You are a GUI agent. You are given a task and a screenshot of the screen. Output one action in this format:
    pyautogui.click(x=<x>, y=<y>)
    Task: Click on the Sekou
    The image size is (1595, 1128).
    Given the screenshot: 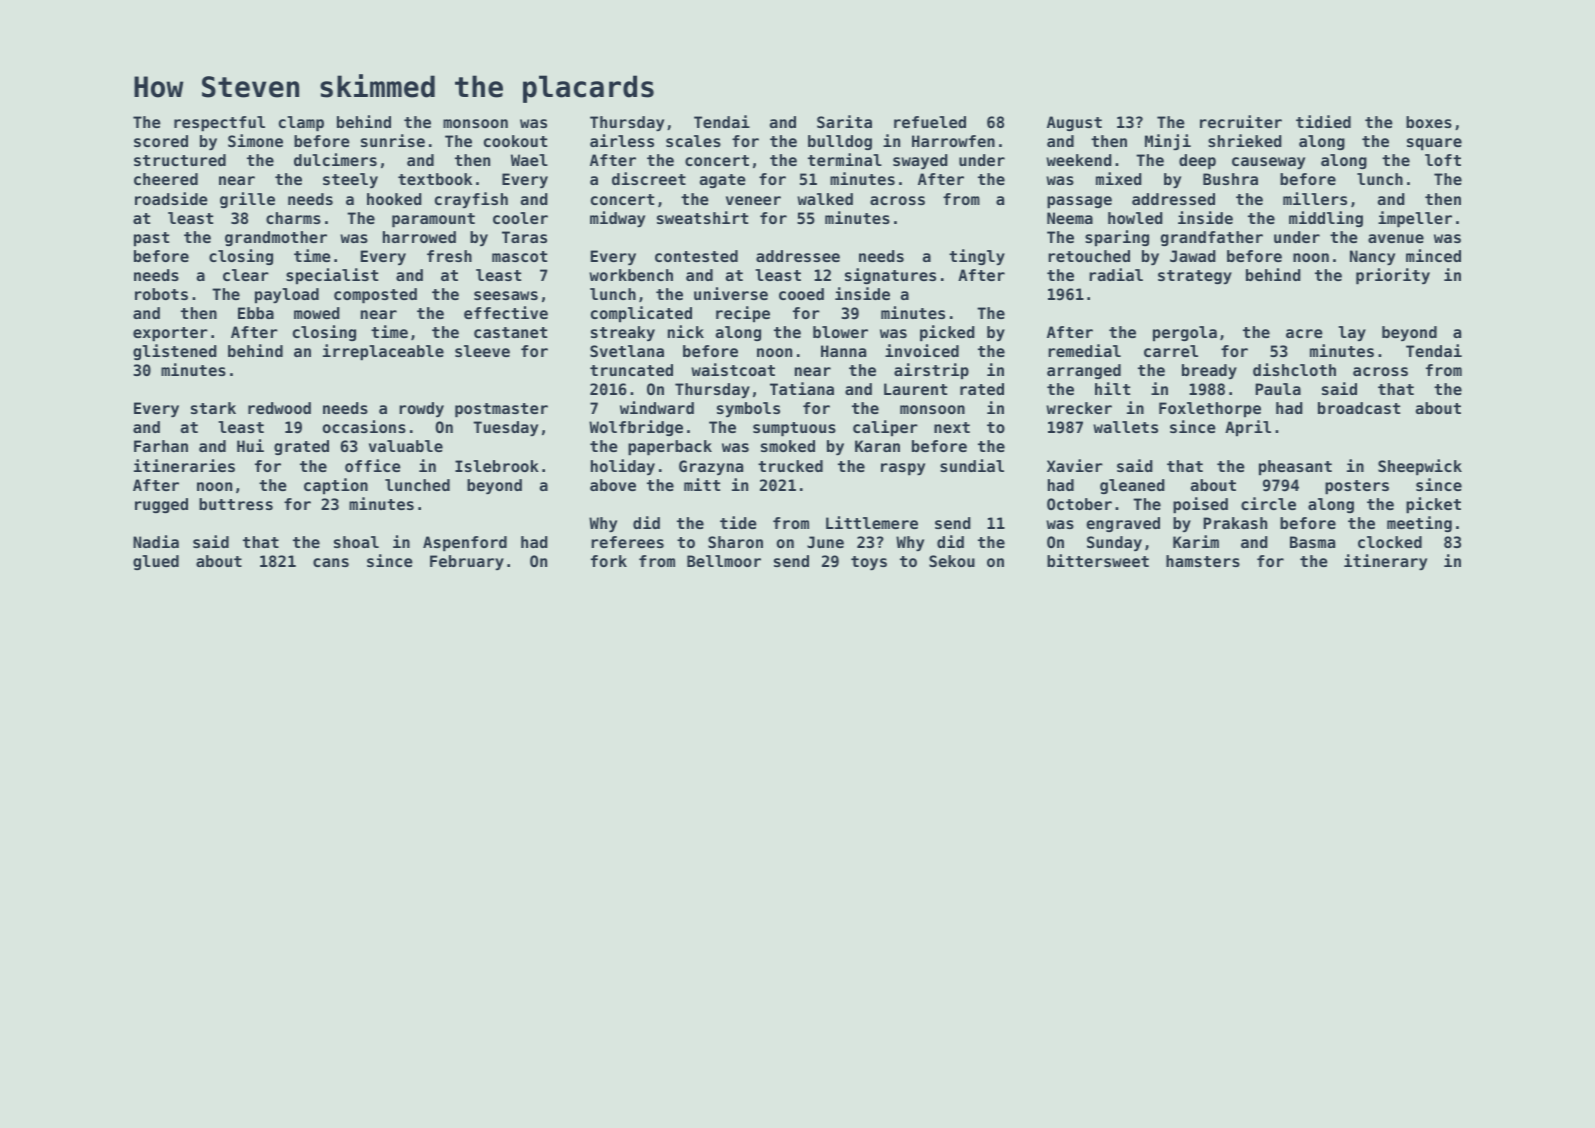 What is the action you would take?
    pyautogui.click(x=952, y=561)
